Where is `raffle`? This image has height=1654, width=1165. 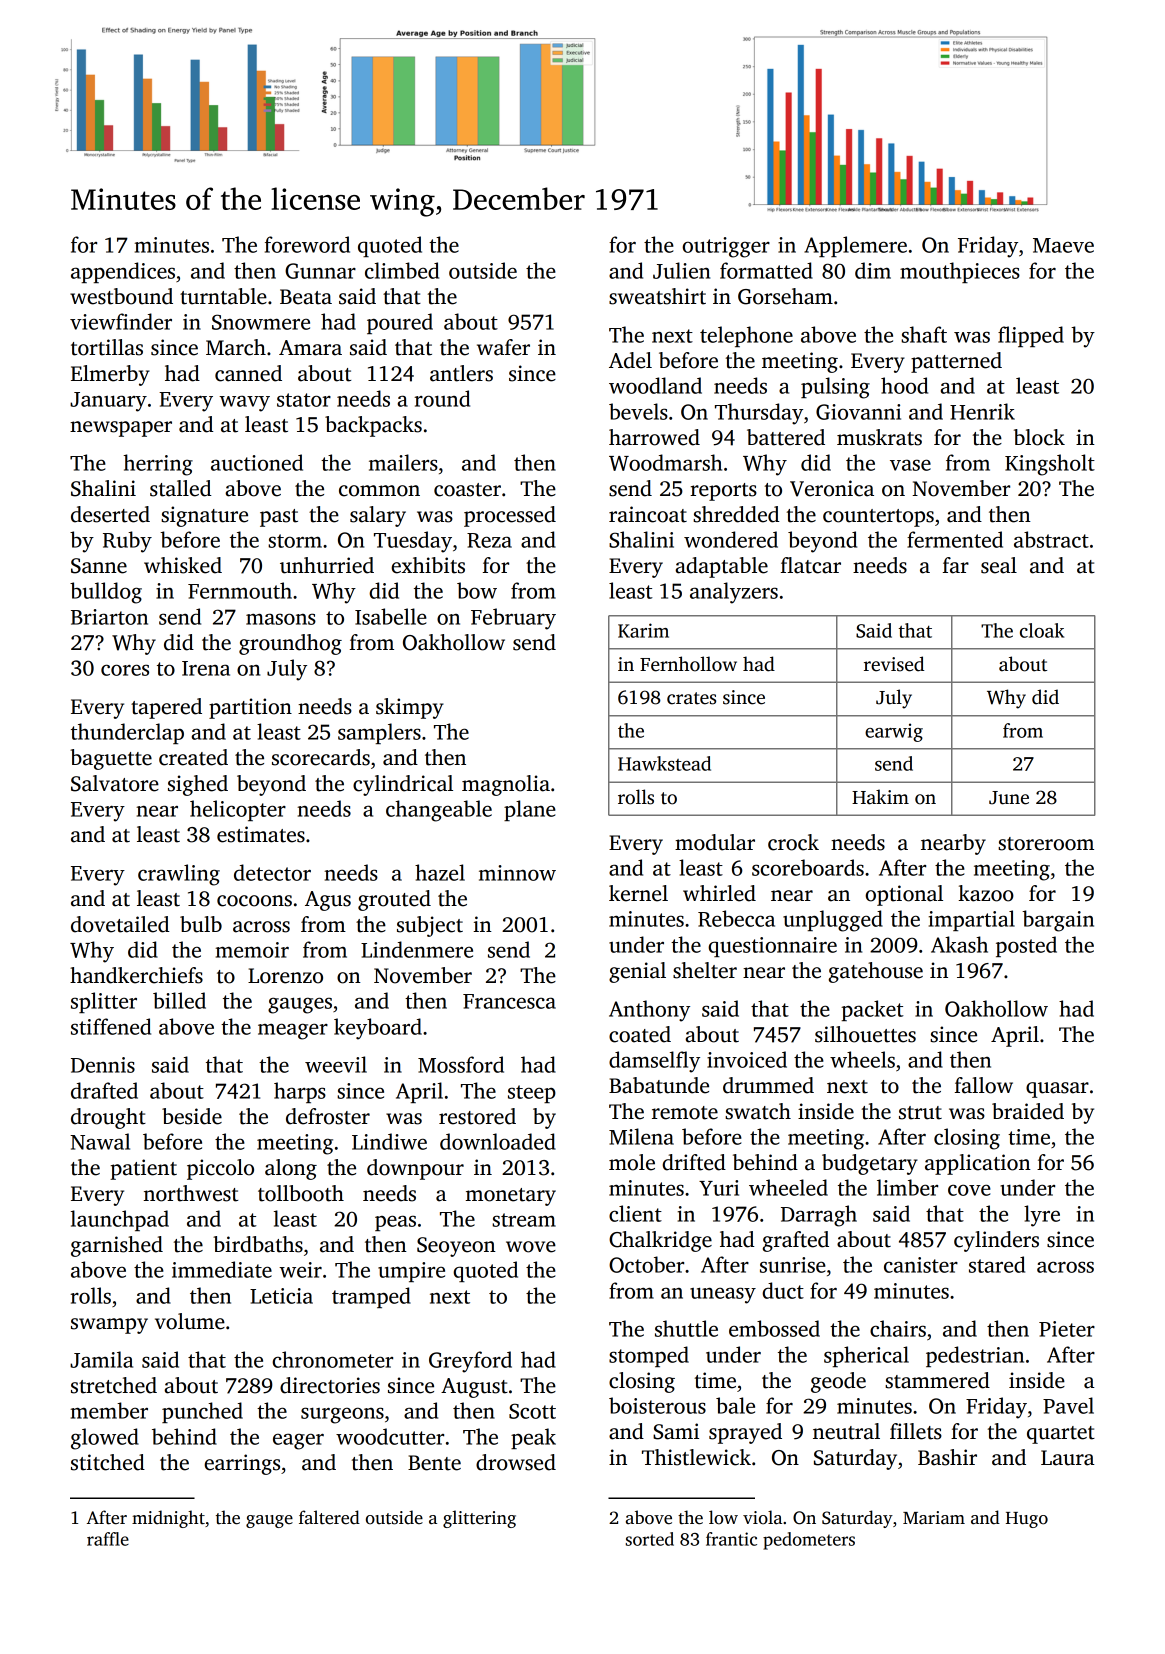 raffle is located at coordinates (108, 1539).
